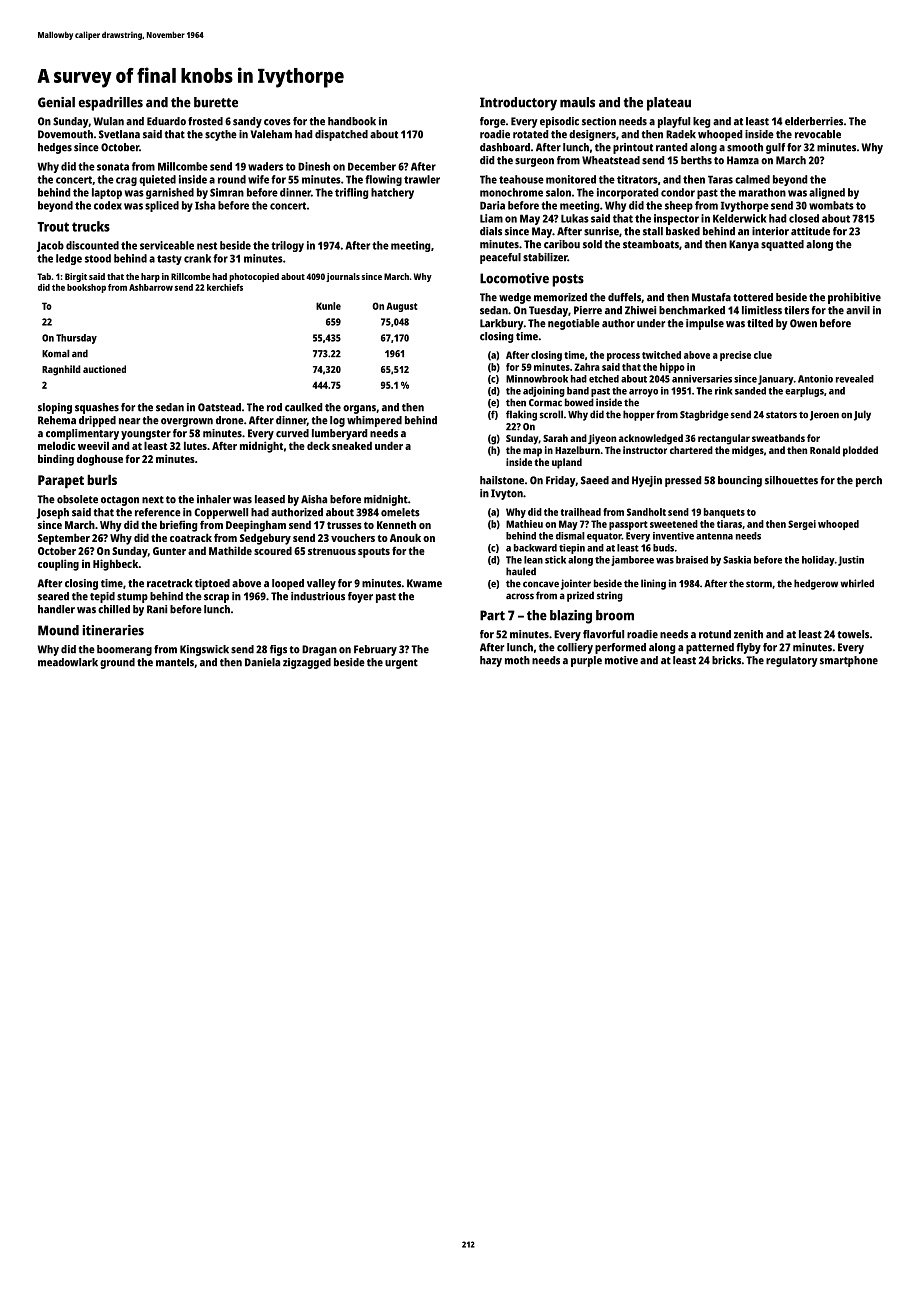  I want to click on twitched, so click(661, 355).
